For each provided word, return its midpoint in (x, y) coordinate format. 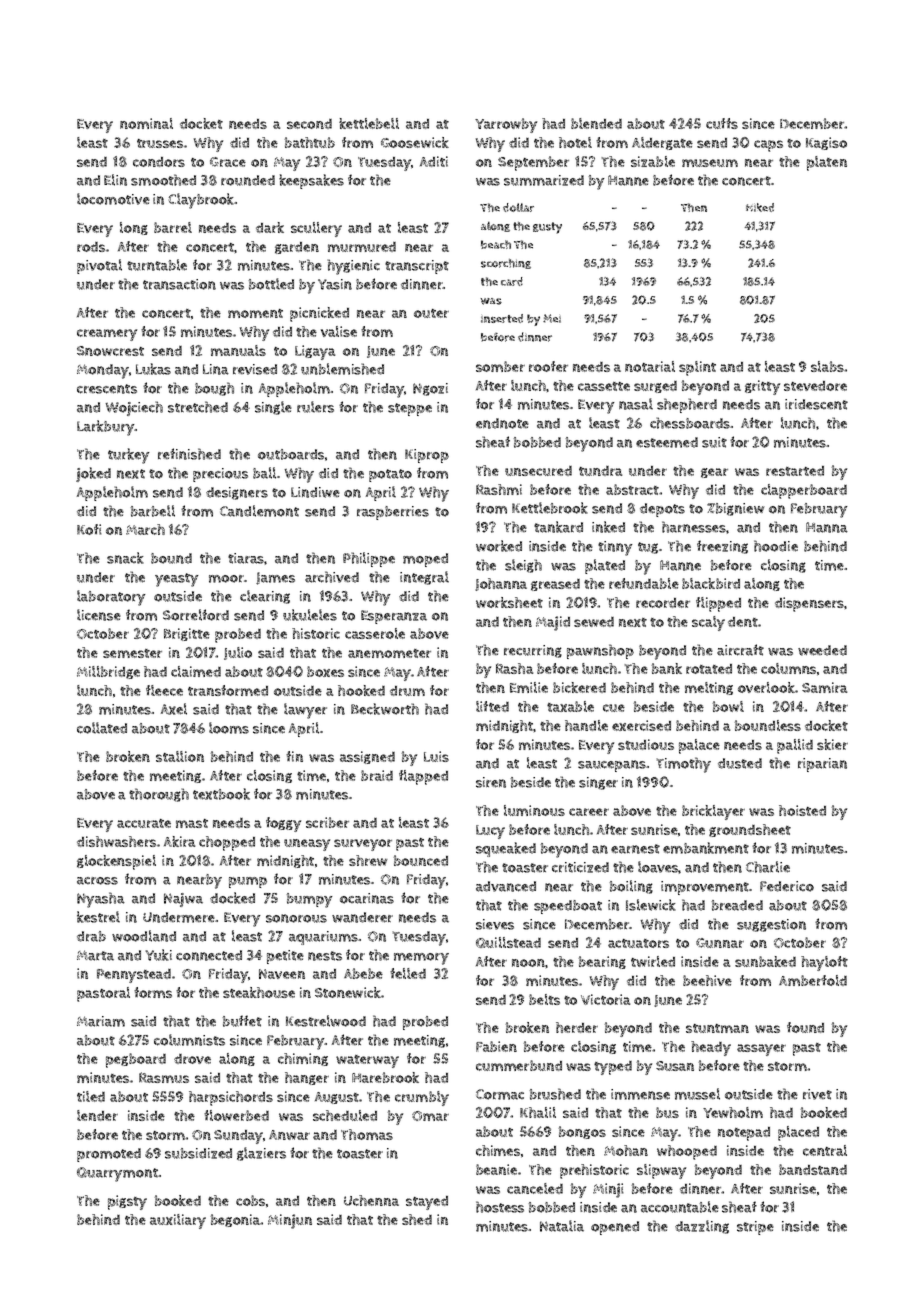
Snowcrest (110, 351)
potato (390, 475)
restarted (795, 471)
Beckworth (385, 709)
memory (421, 959)
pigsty (127, 1202)
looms (229, 728)
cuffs (722, 123)
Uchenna (371, 1200)
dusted (740, 763)
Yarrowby (506, 125)
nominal (146, 123)
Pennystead (134, 976)
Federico (787, 886)
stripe (755, 1228)
